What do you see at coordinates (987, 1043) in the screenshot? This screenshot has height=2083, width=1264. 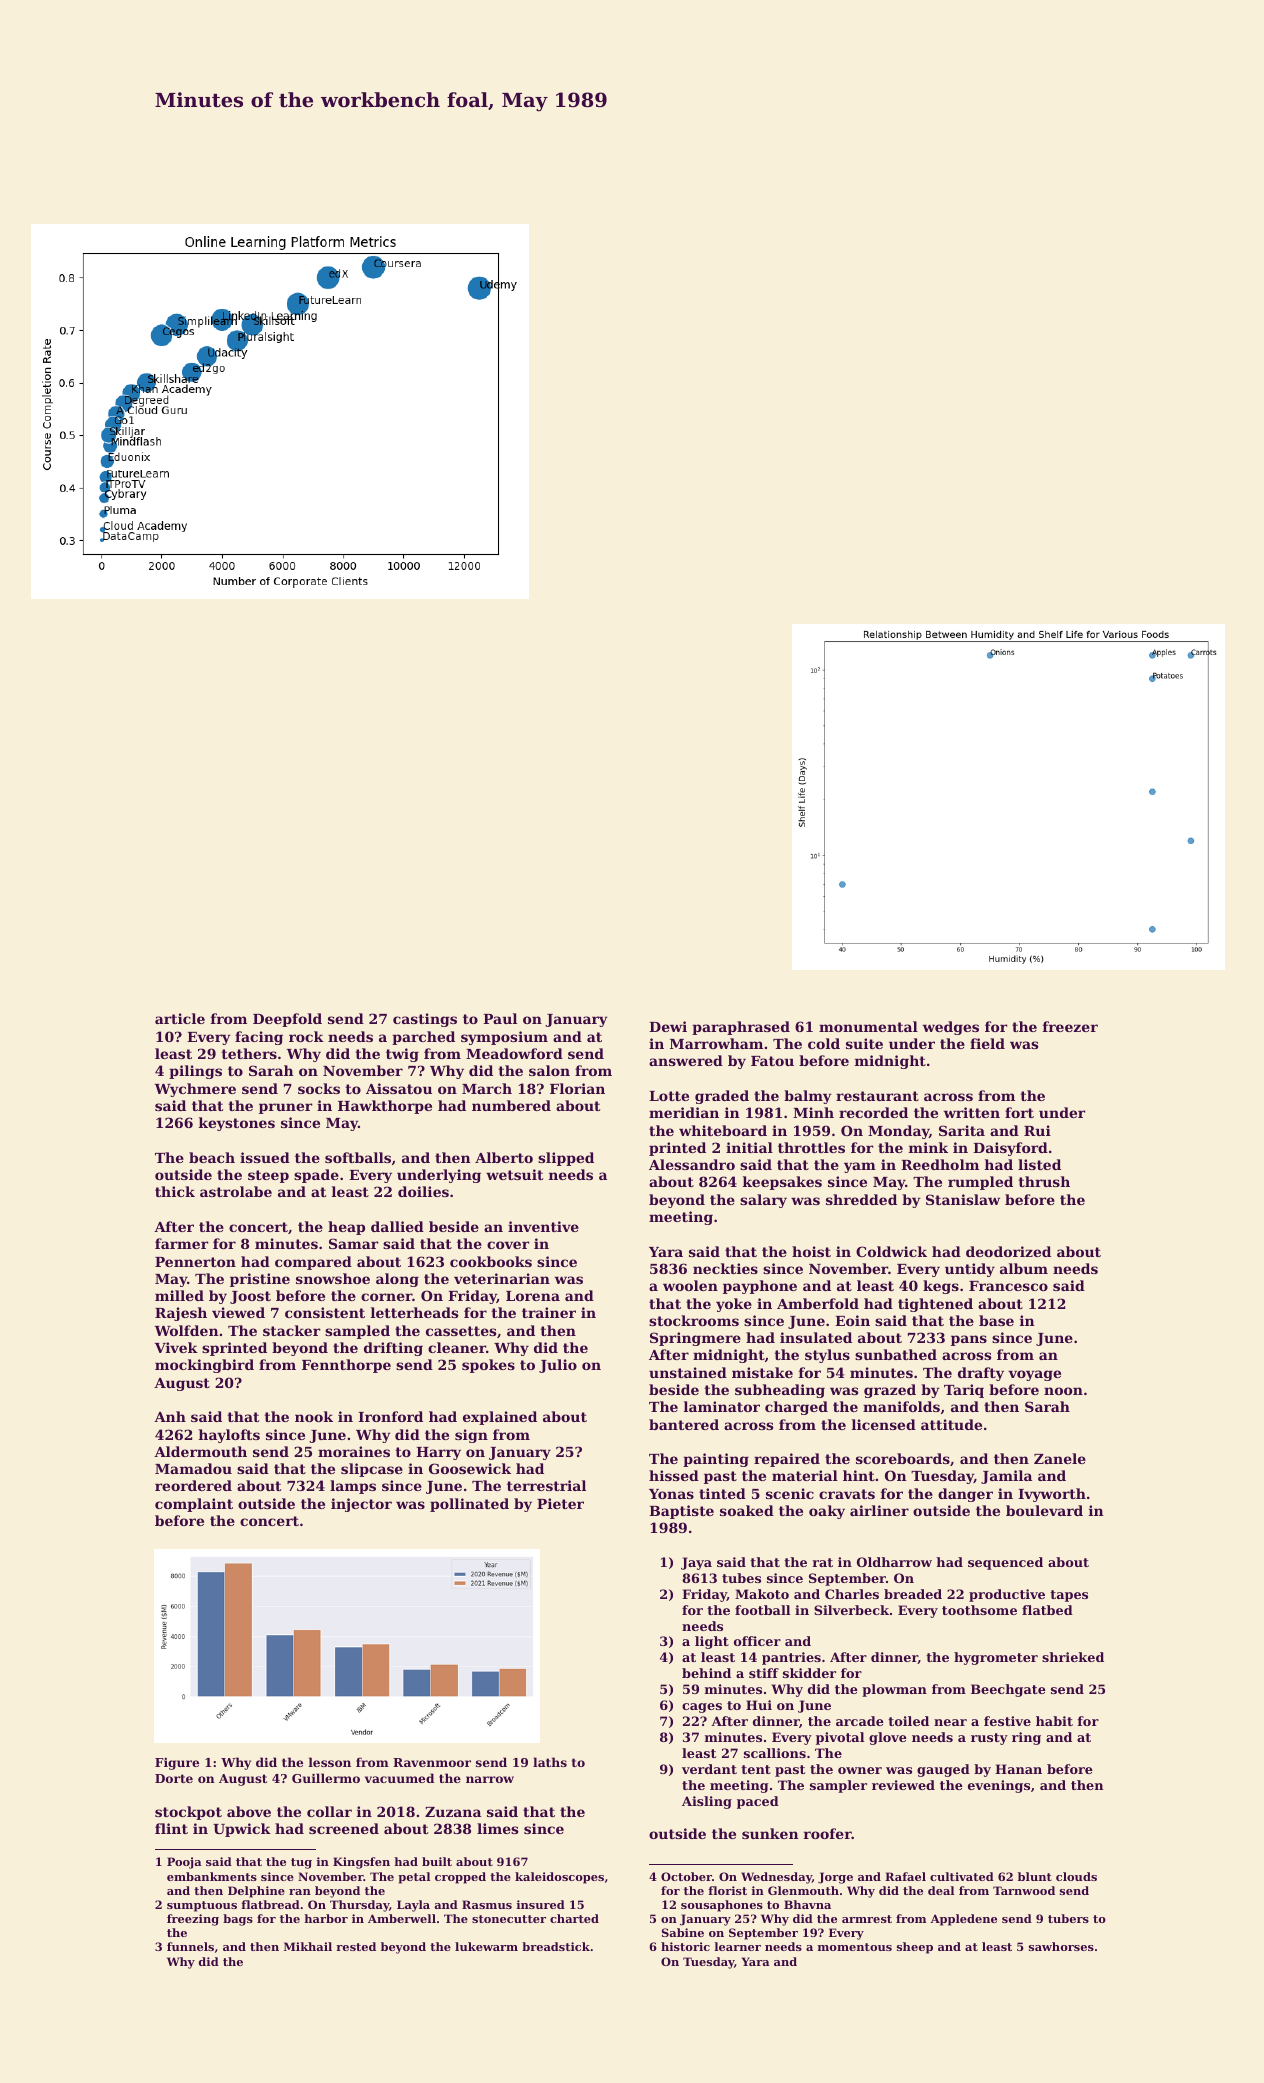 I see `field` at bounding box center [987, 1043].
